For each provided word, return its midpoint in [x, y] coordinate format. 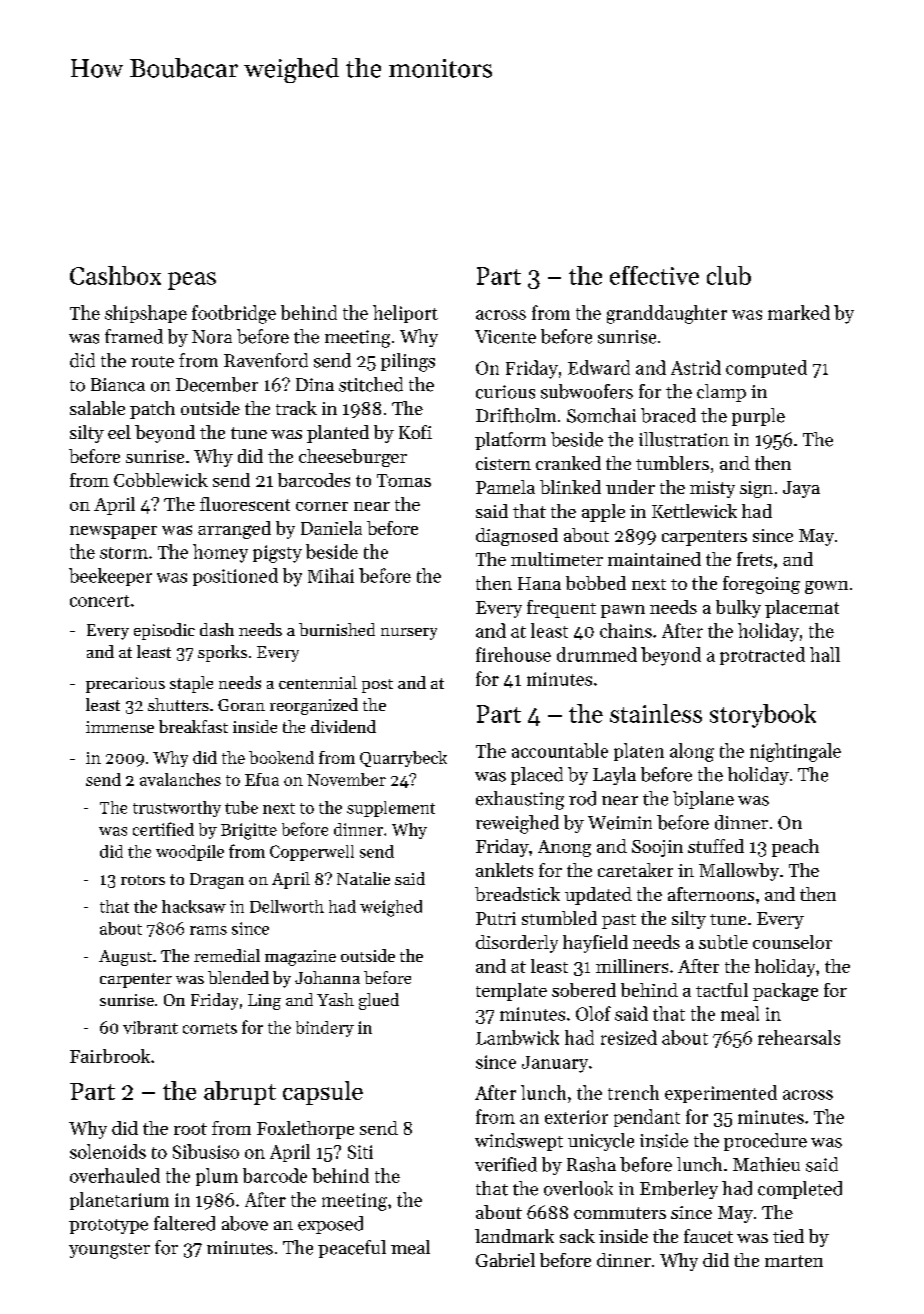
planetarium [119, 1201]
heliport [405, 314]
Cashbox [115, 275]
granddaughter [667, 314]
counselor [792, 942]
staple [191, 684]
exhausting [520, 800]
